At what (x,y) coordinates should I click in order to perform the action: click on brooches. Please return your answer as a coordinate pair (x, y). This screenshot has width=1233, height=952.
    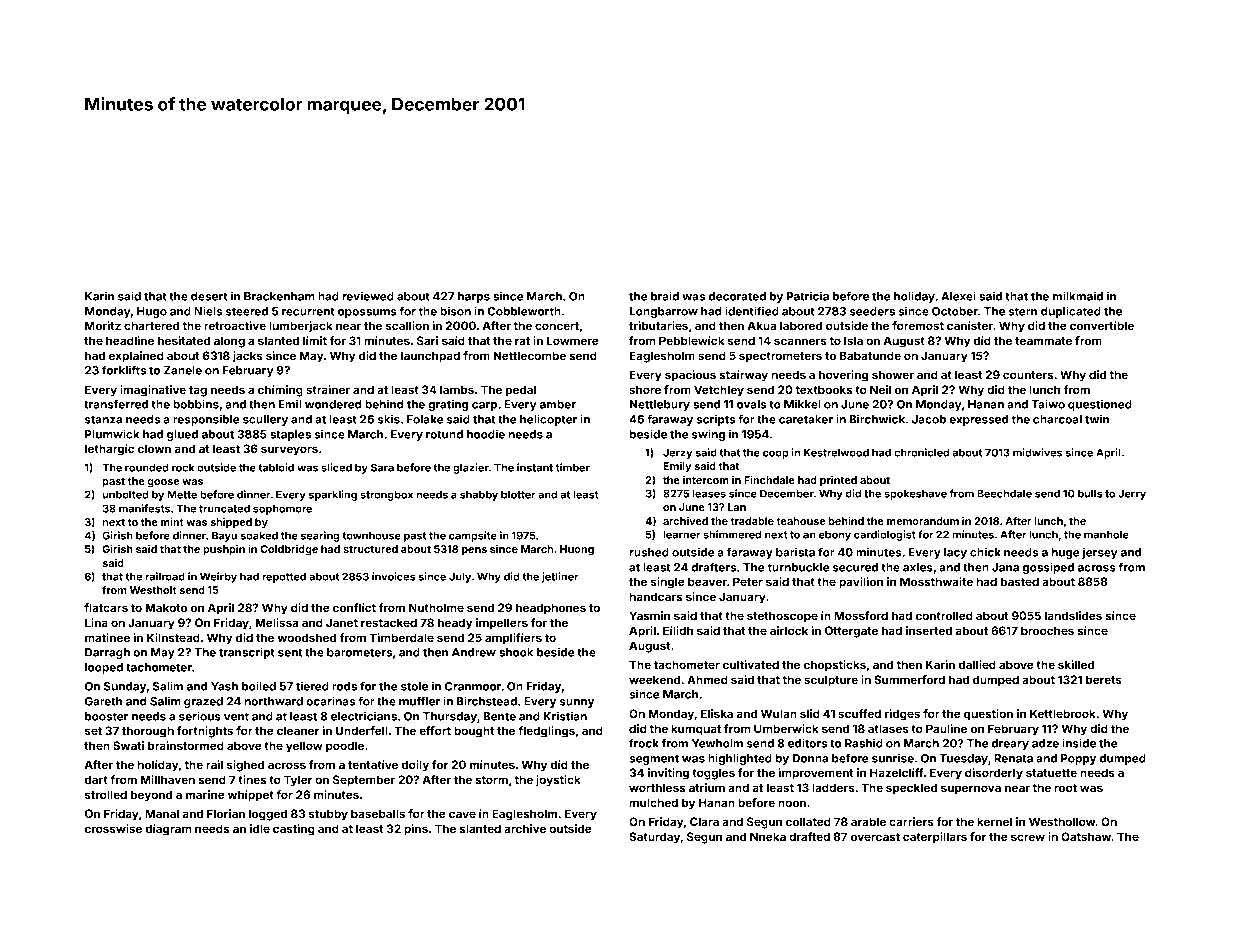
    Looking at the image, I should click on (1047, 630).
